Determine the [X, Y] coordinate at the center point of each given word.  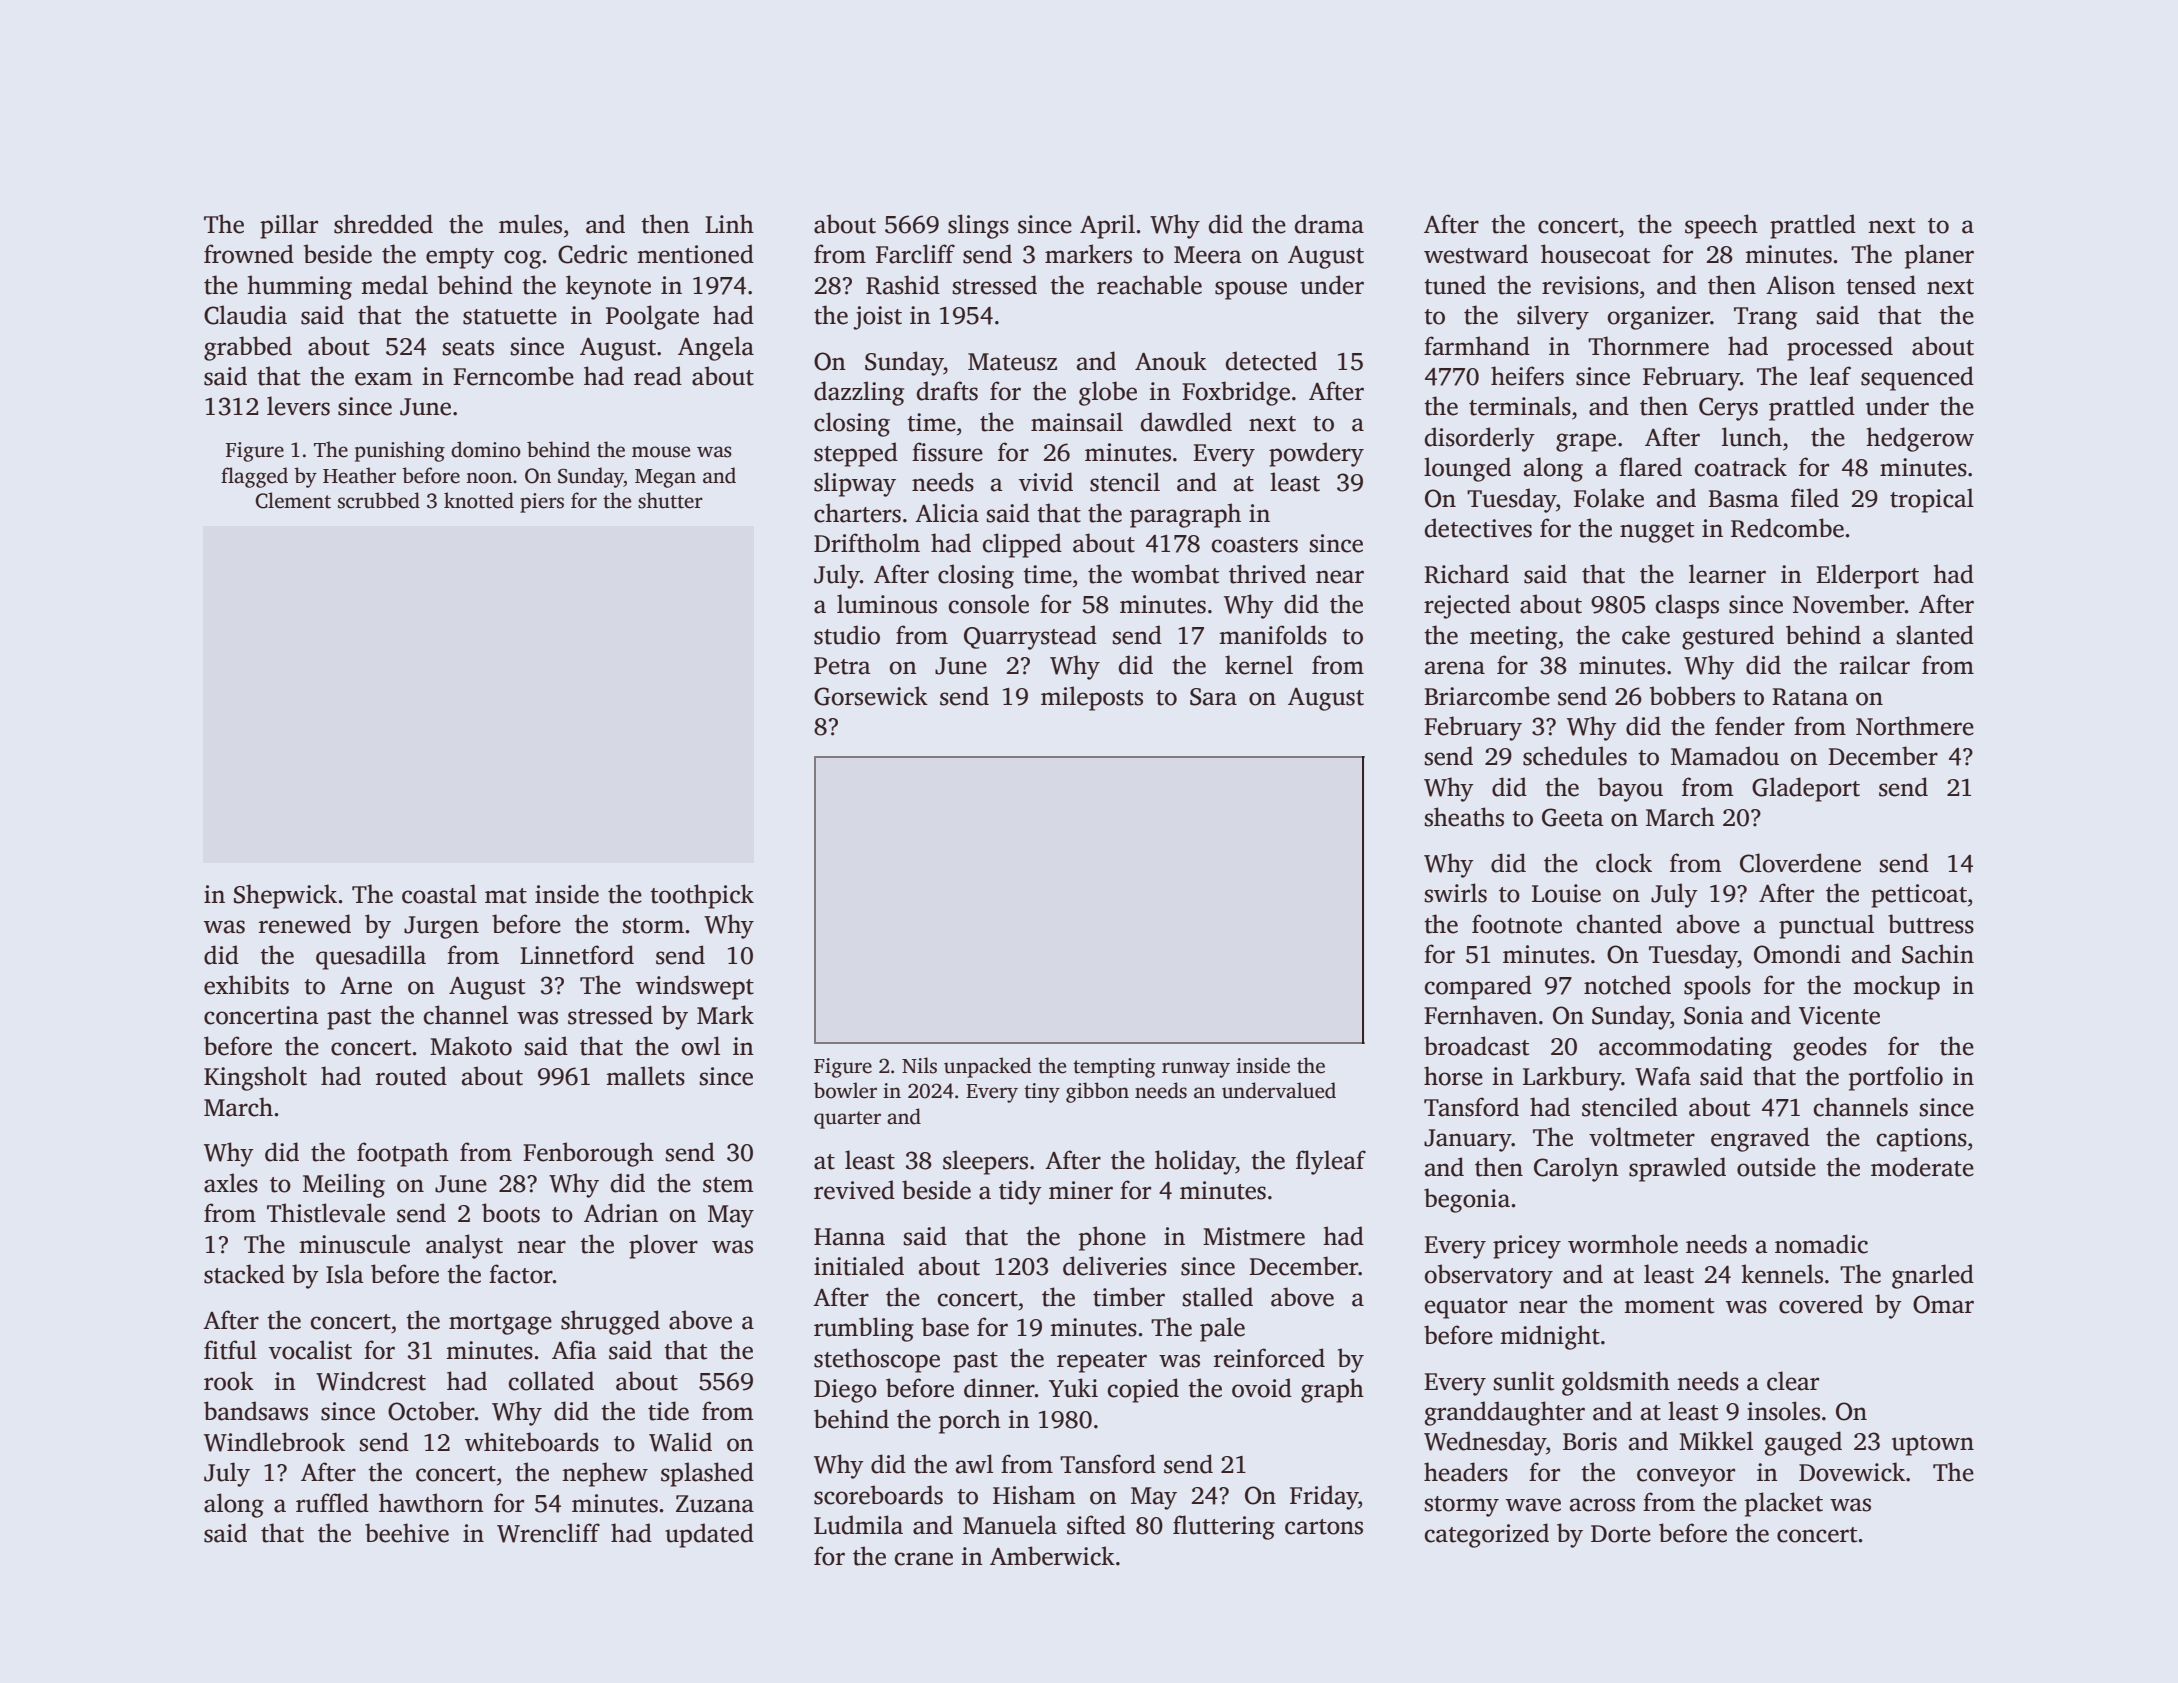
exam [384, 379]
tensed [1881, 285]
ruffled [332, 1503]
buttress [1931, 924]
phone [1112, 1238]
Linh [729, 223]
